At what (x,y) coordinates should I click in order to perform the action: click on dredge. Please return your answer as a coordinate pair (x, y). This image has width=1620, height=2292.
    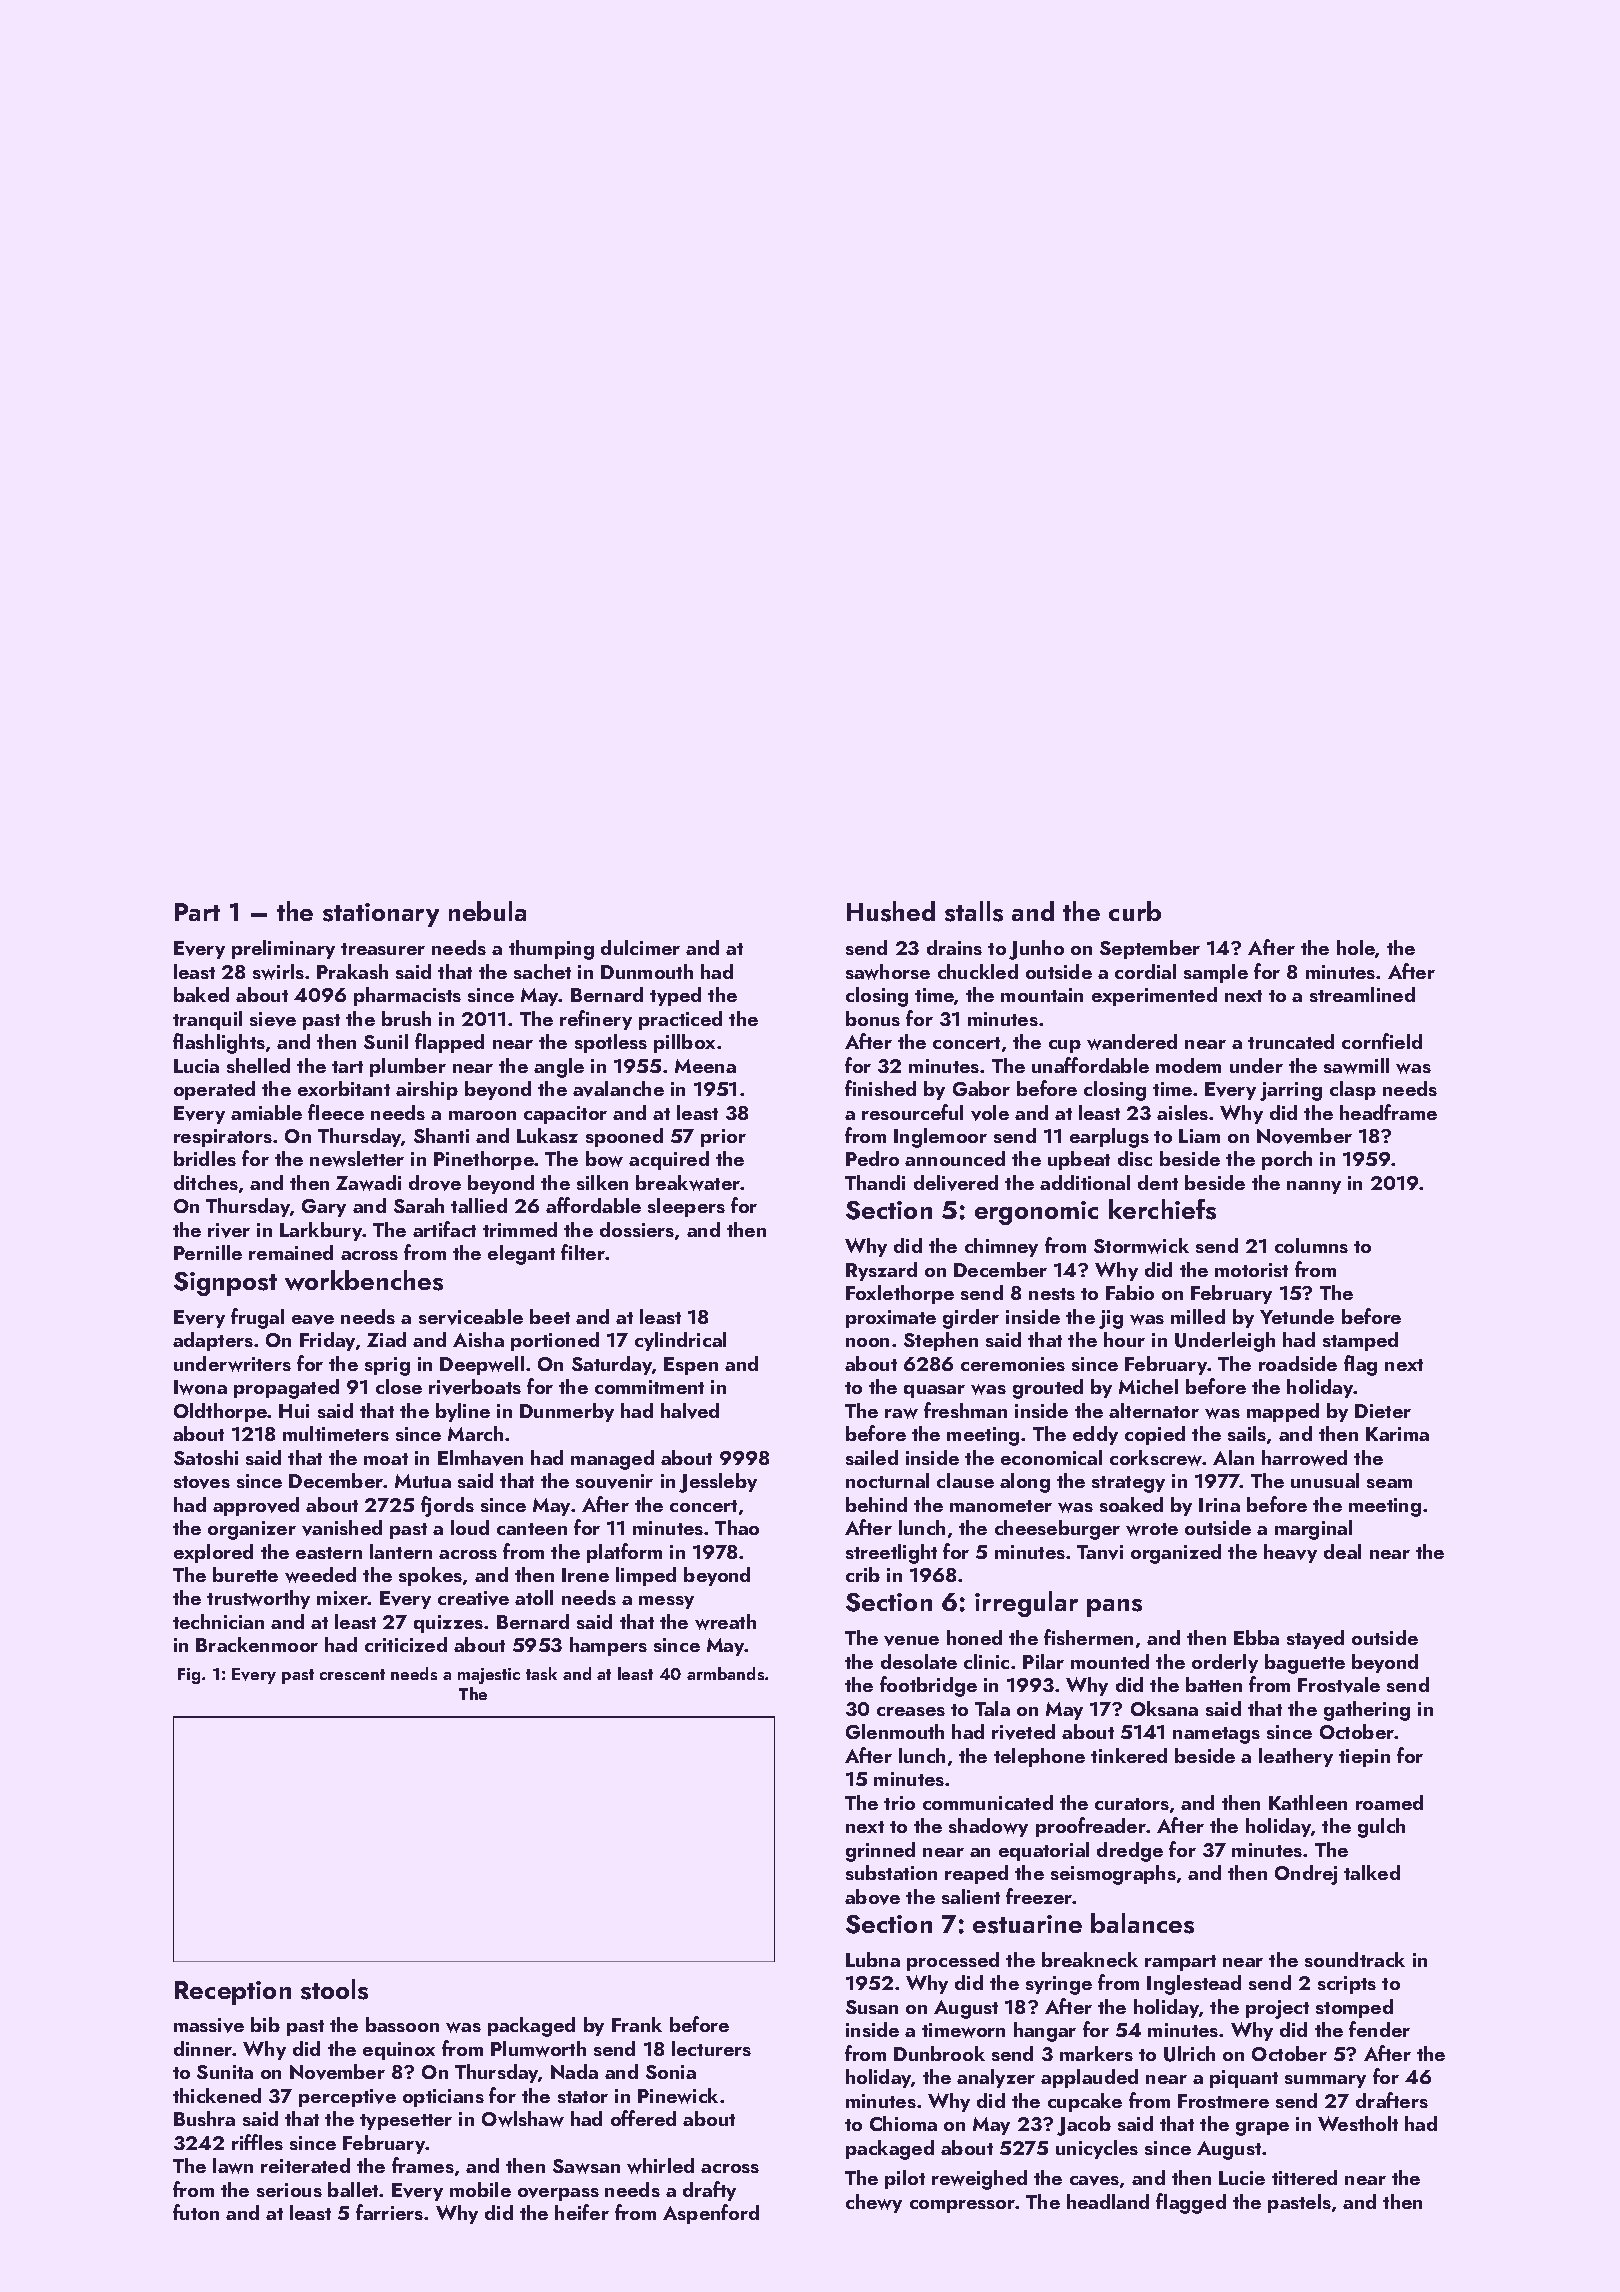
    Looking at the image, I should click on (1130, 1852).
